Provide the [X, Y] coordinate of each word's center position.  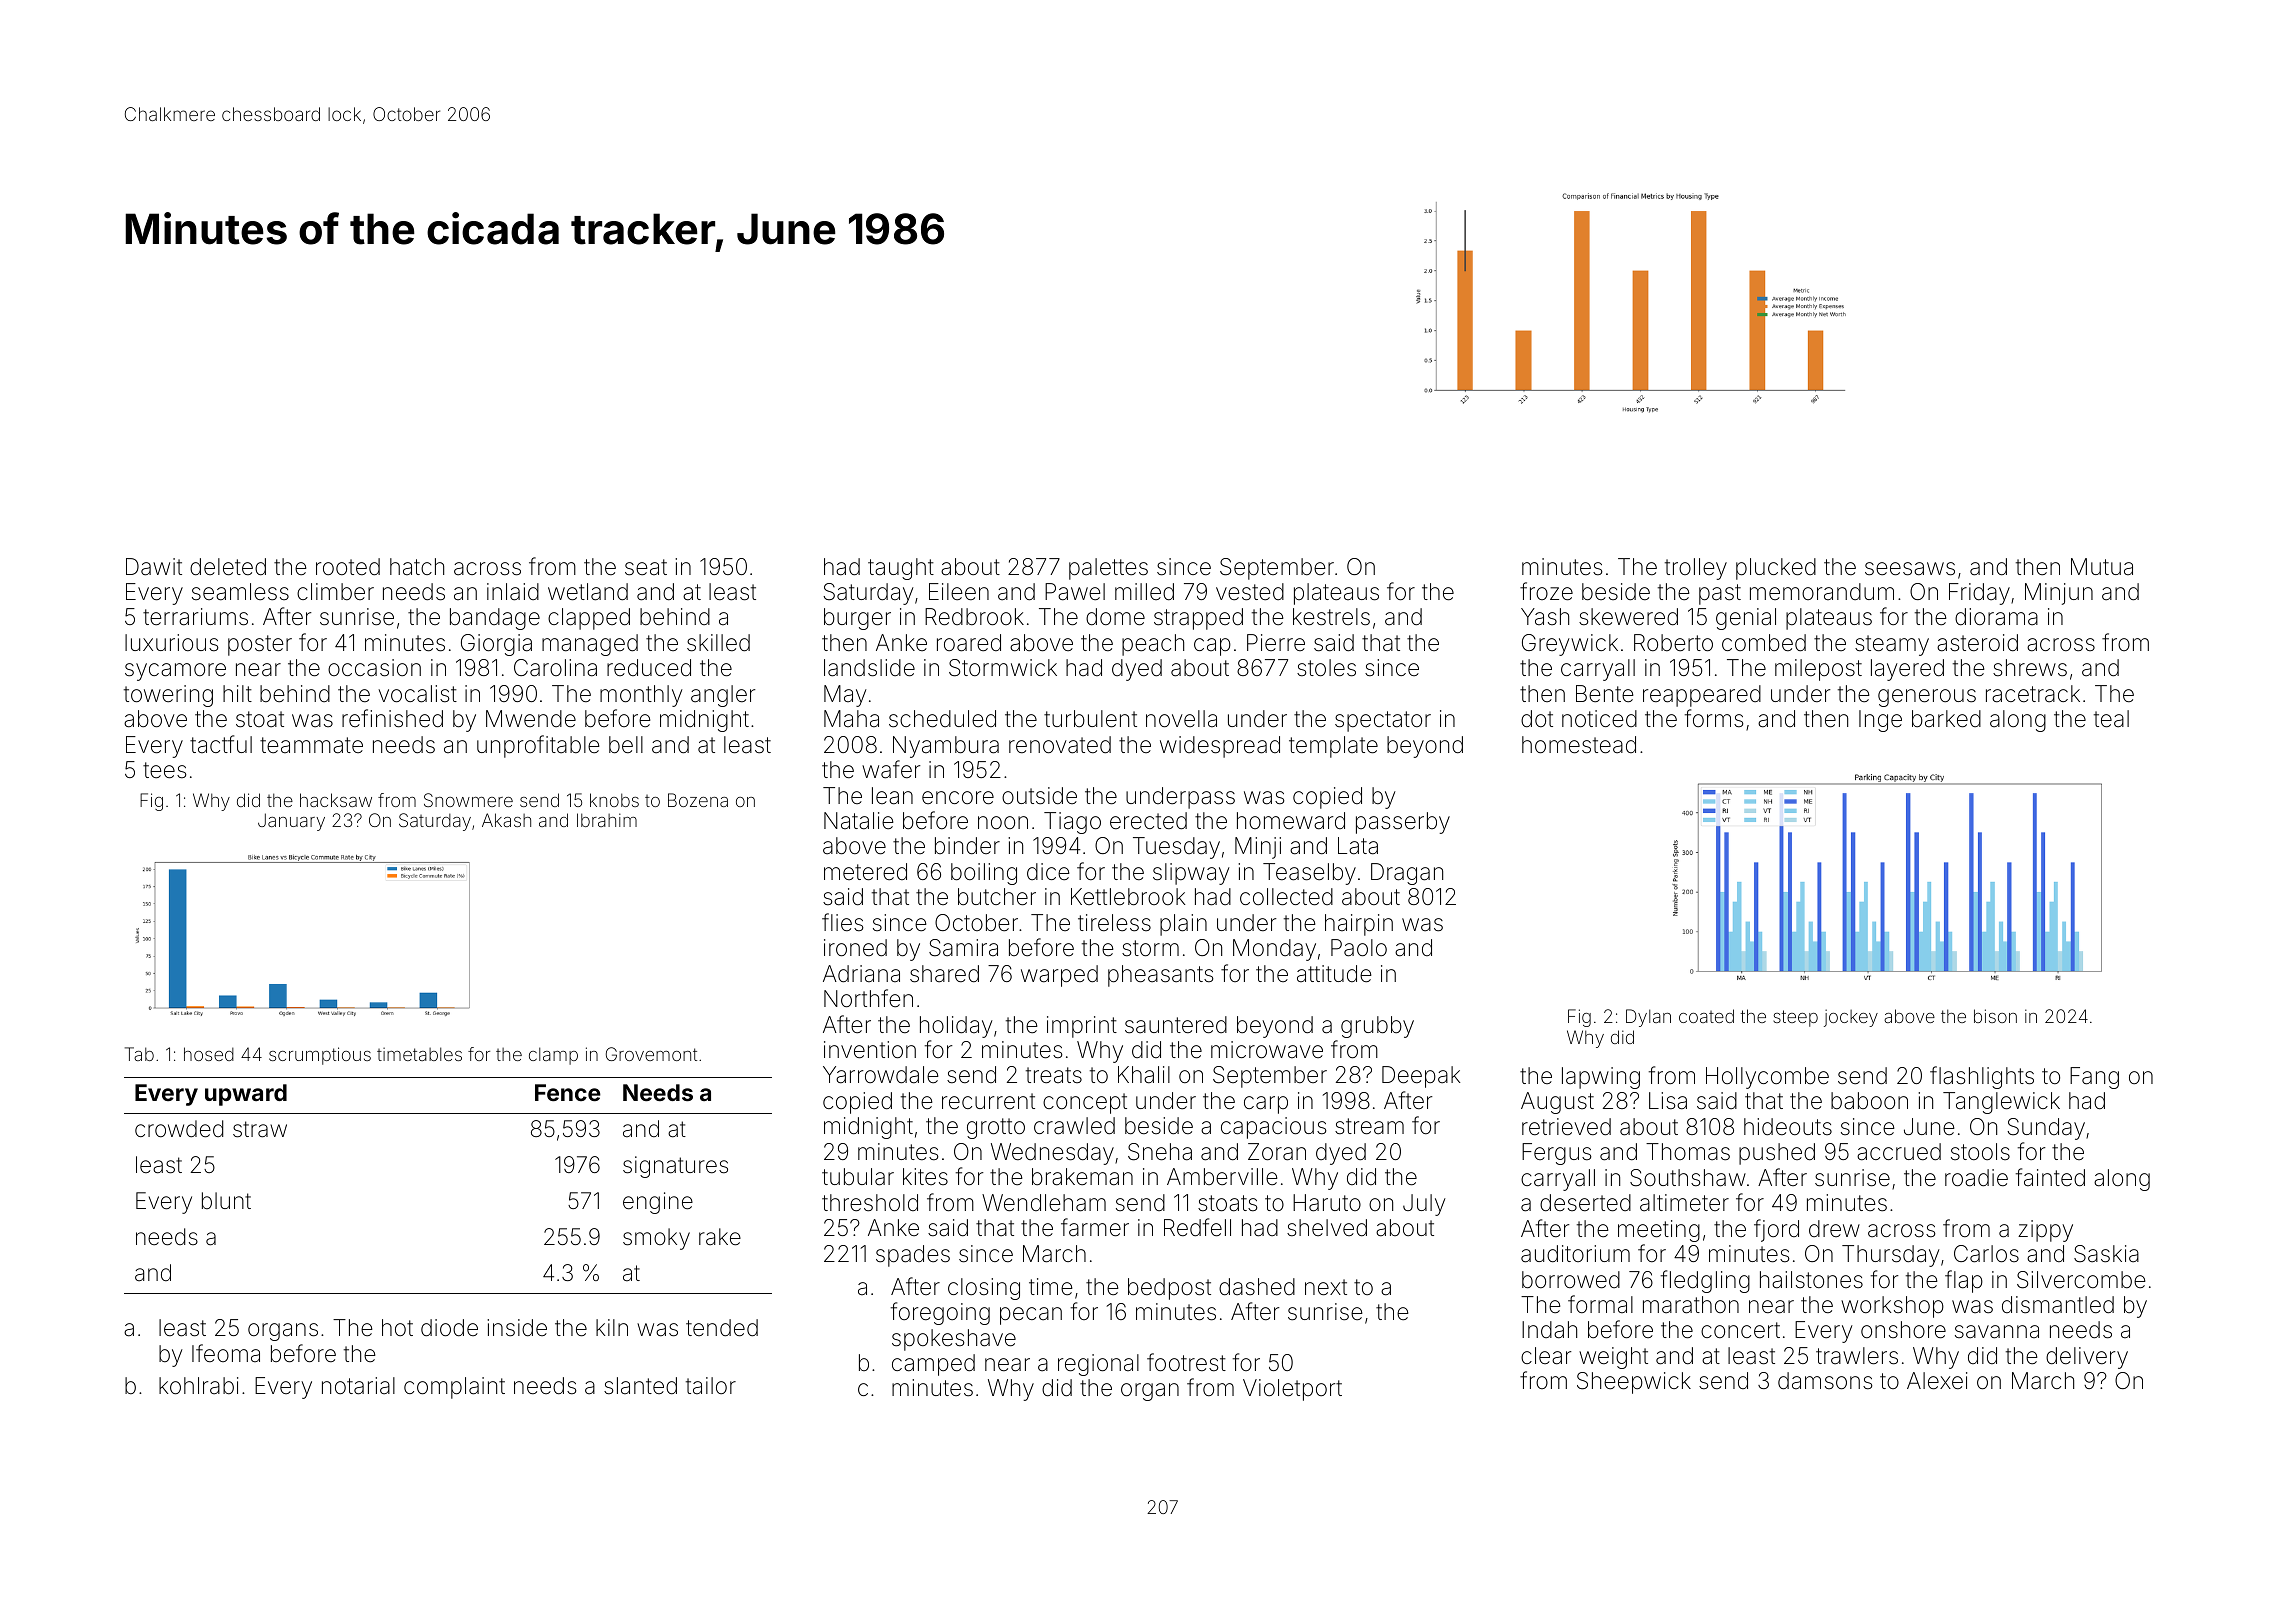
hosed [209, 1054]
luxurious [172, 643]
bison [1995, 1016]
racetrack [2033, 694]
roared [969, 643]
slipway [1191, 874]
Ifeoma [226, 1353]
